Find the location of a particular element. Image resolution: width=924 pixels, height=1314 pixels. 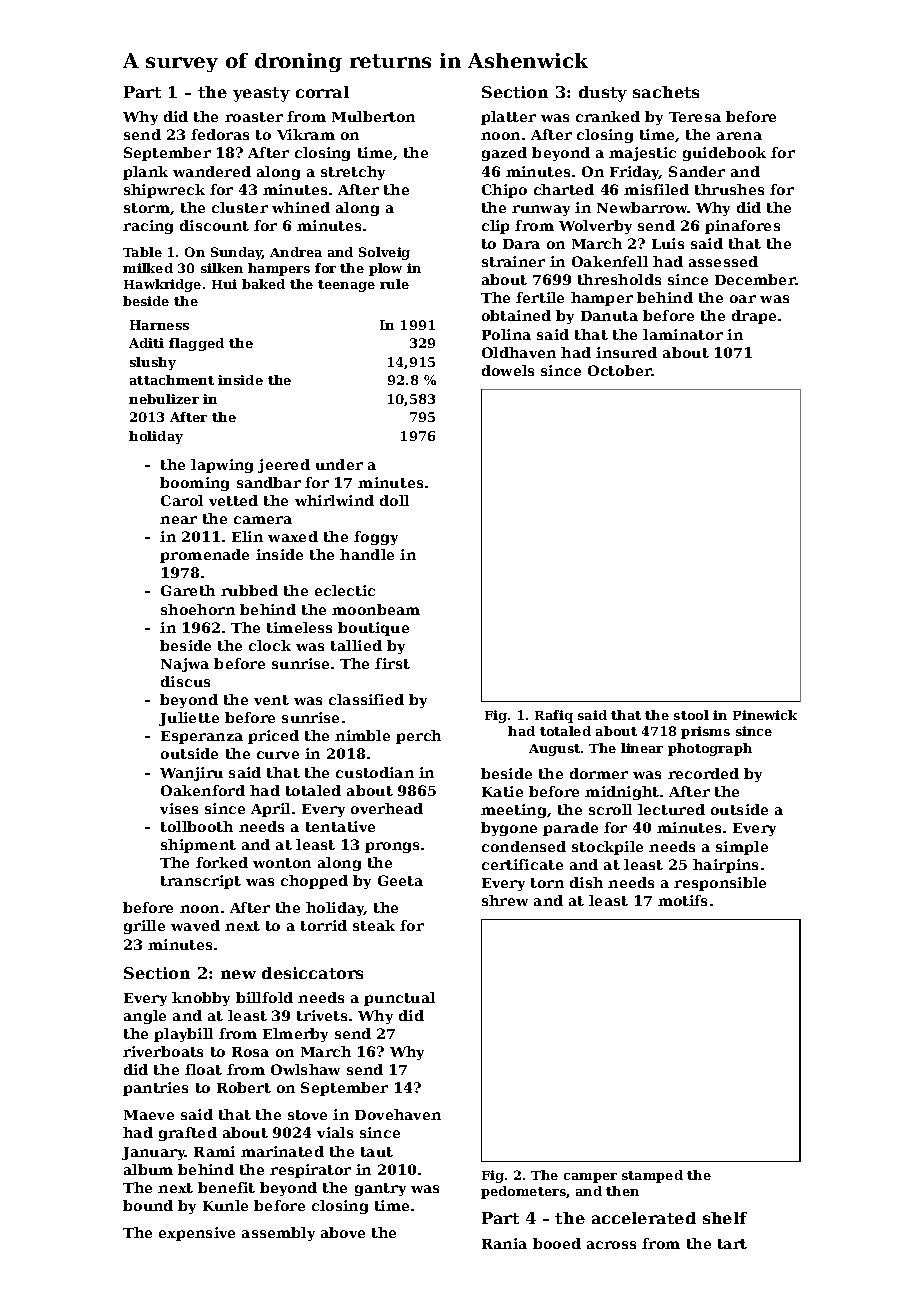

above is located at coordinates (343, 1232).
